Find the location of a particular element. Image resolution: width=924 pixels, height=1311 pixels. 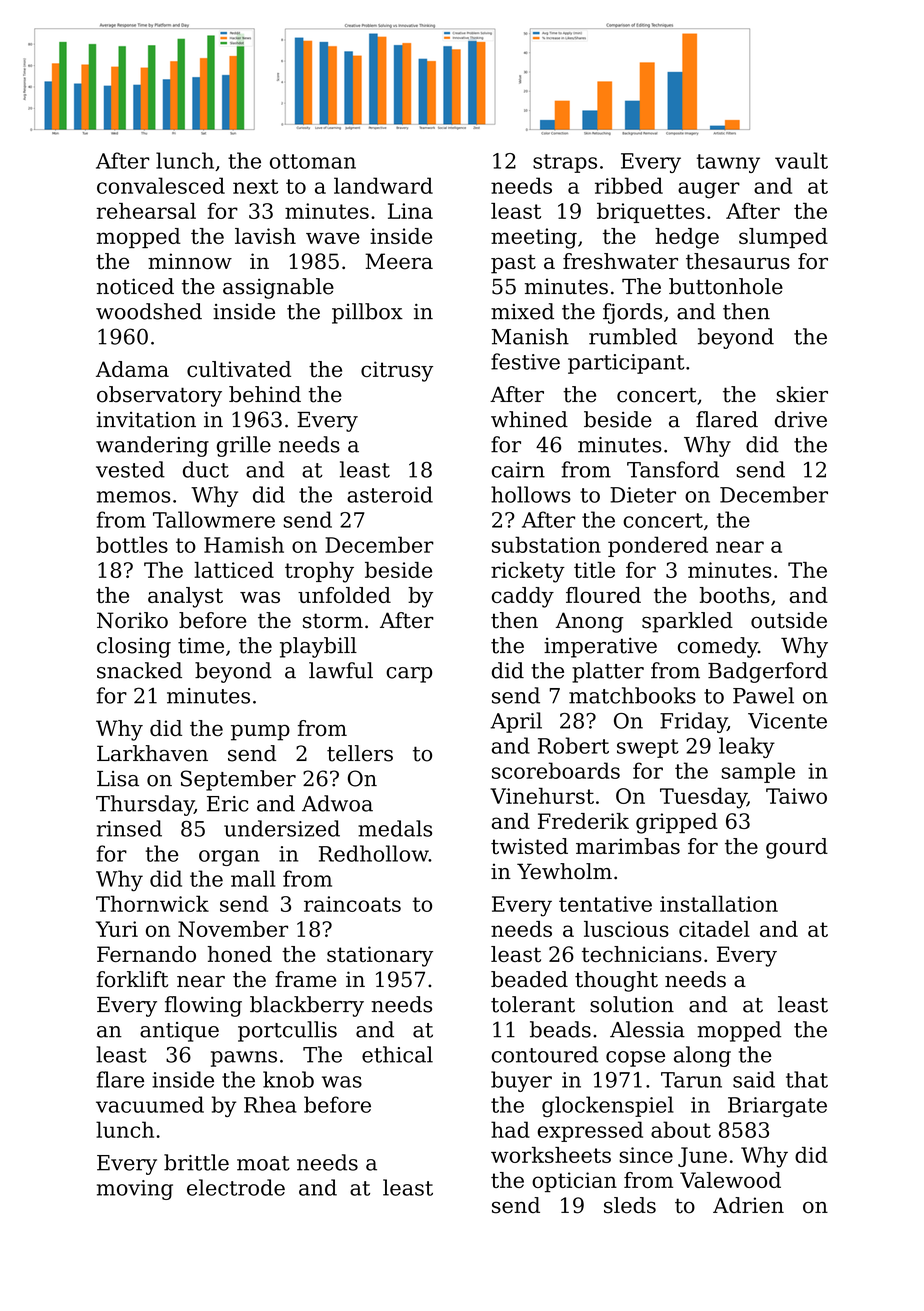

ribbed is located at coordinates (629, 185).
